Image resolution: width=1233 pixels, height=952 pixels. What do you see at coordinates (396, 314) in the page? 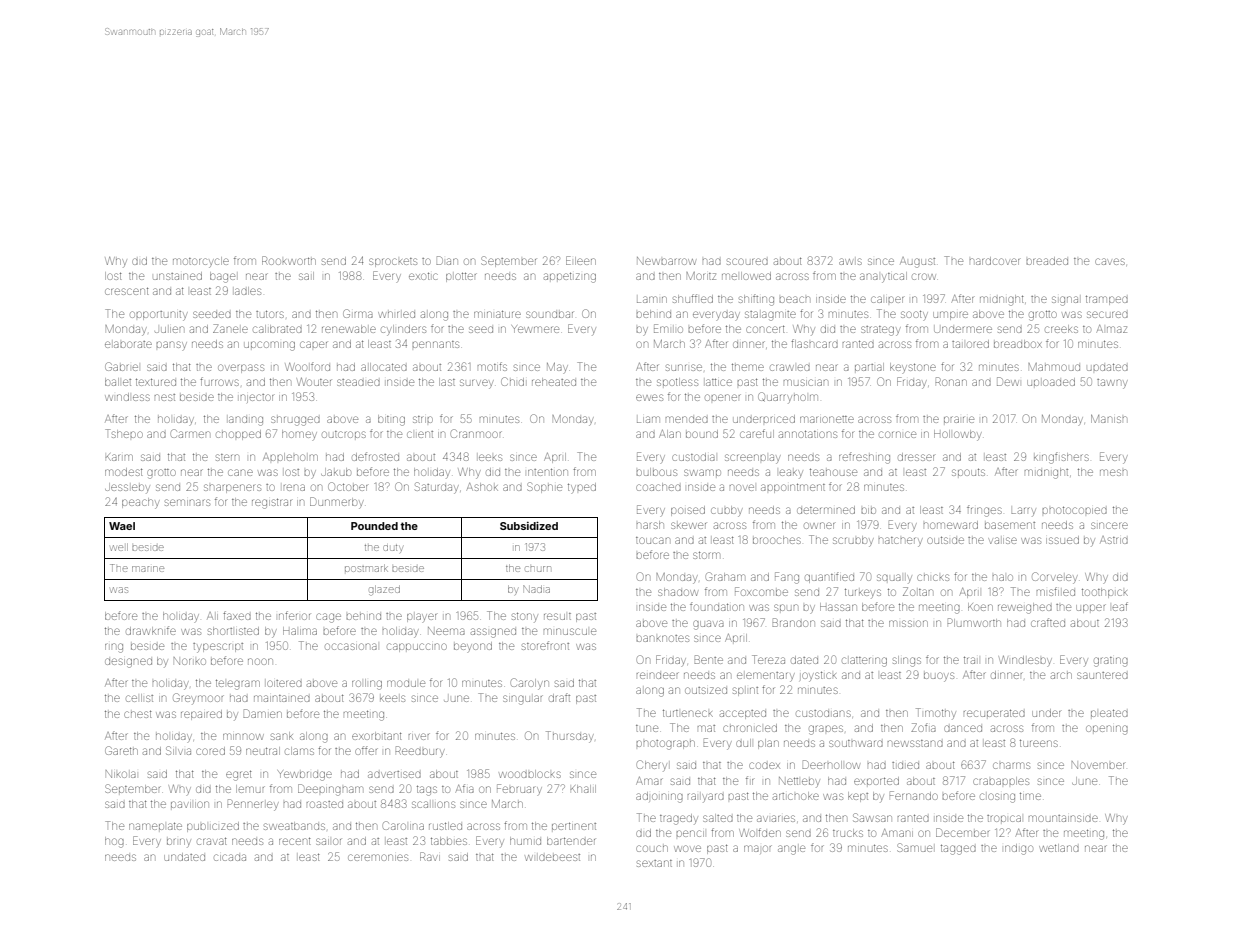
I see `whirled` at bounding box center [396, 314].
